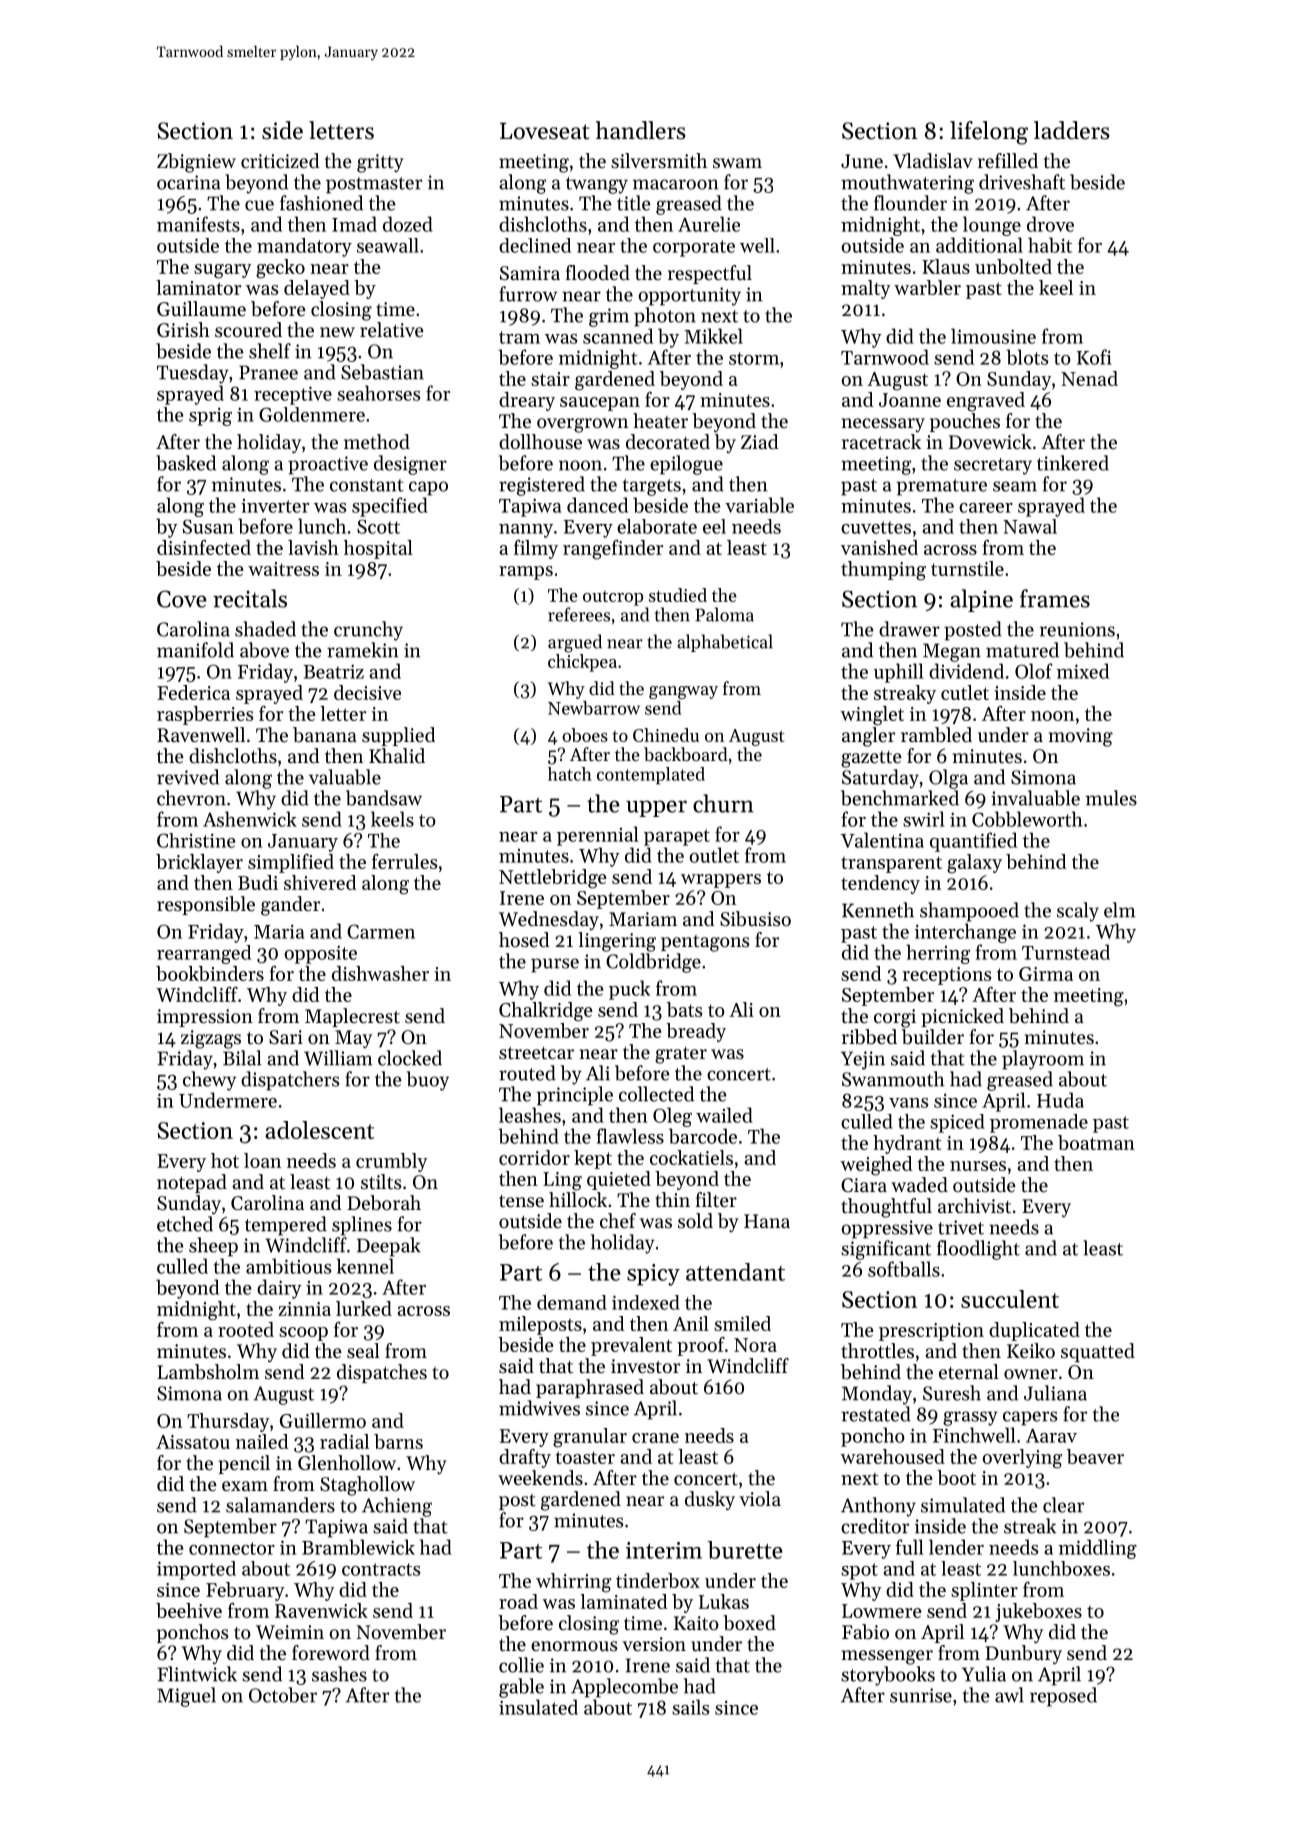 This document has height=1830, width=1294. What do you see at coordinates (690, 1707) in the document?
I see `sails` at bounding box center [690, 1707].
